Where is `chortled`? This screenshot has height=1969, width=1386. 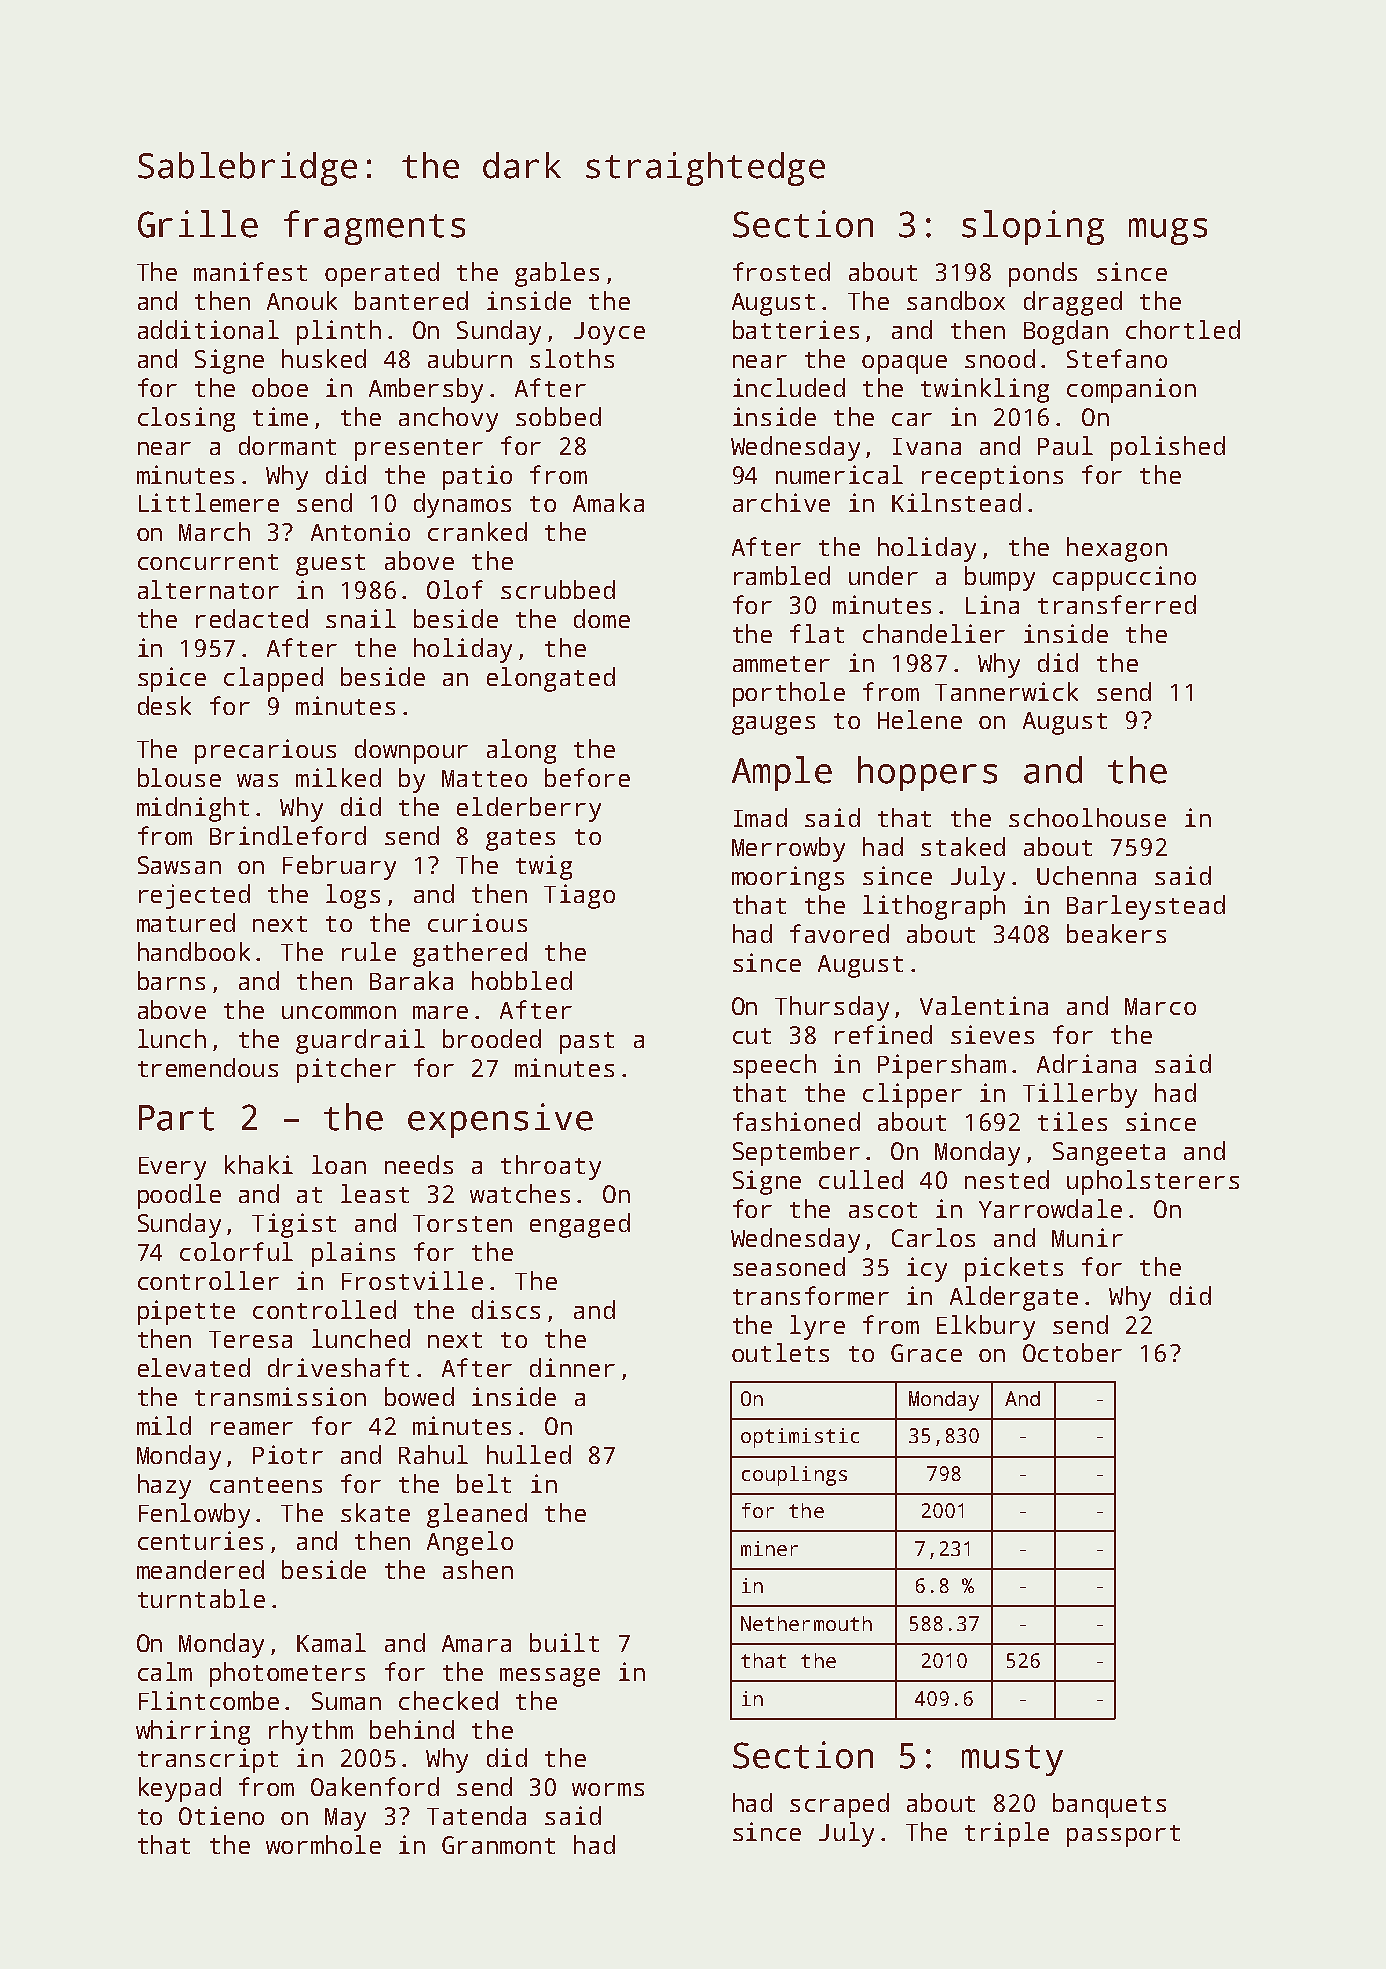 chortled is located at coordinates (1183, 329).
